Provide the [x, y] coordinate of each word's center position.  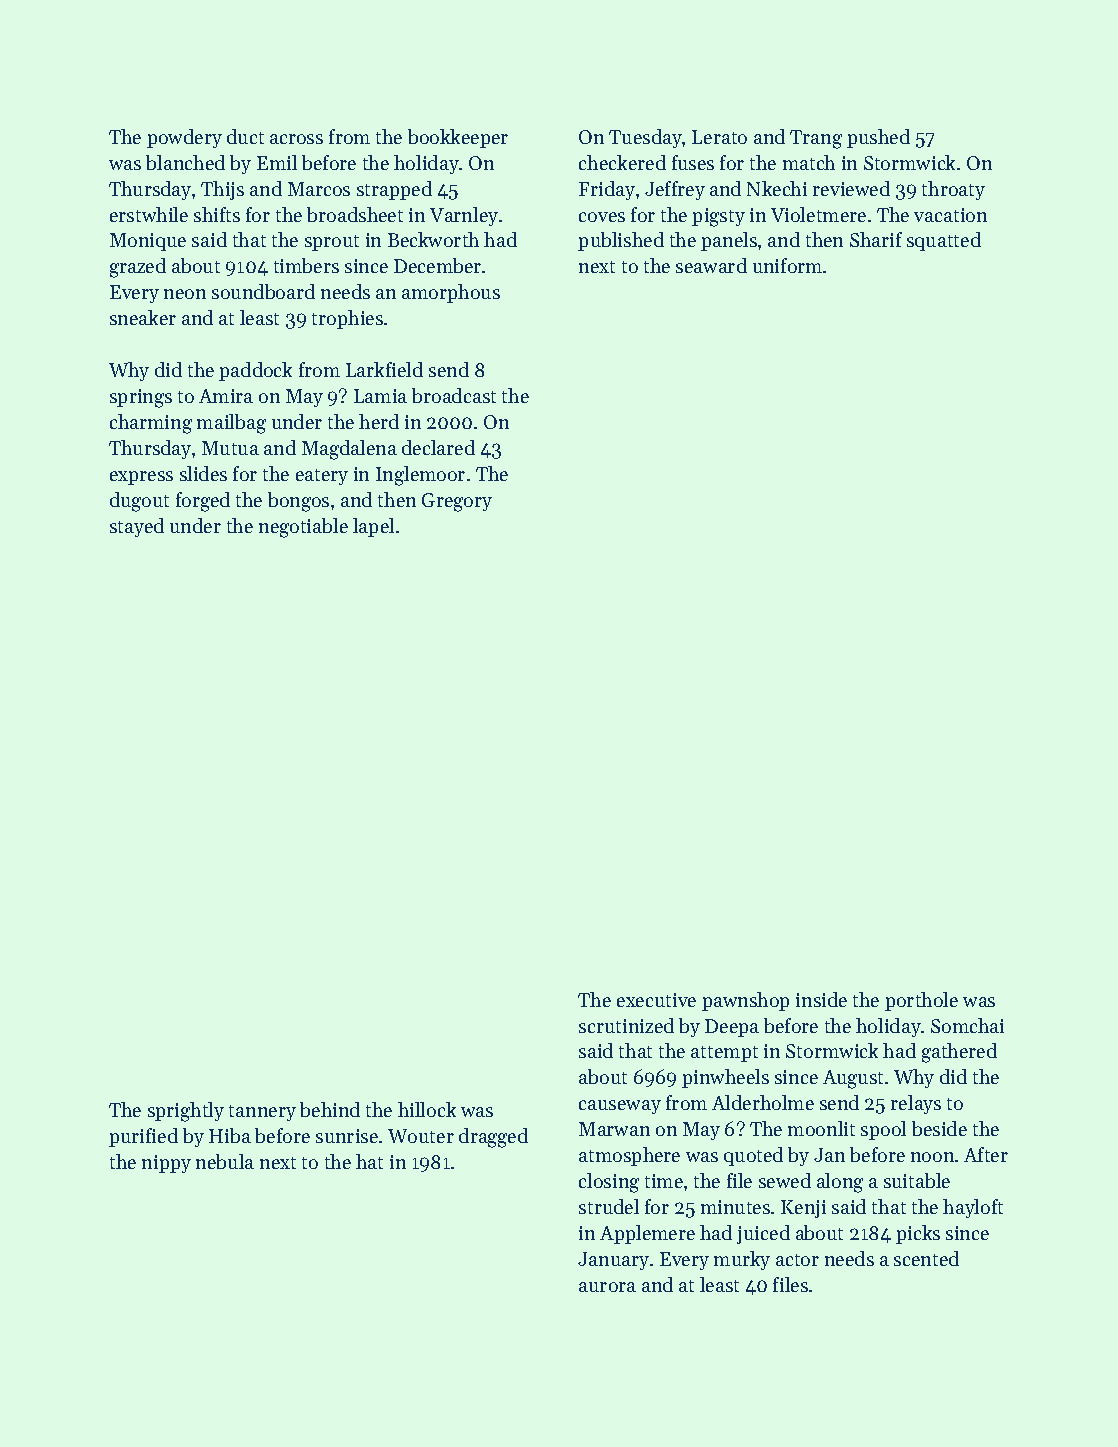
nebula [225, 1161]
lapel [373, 527]
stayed [137, 527]
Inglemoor [420, 476]
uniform [787, 265]
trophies [347, 319]
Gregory [457, 502]
